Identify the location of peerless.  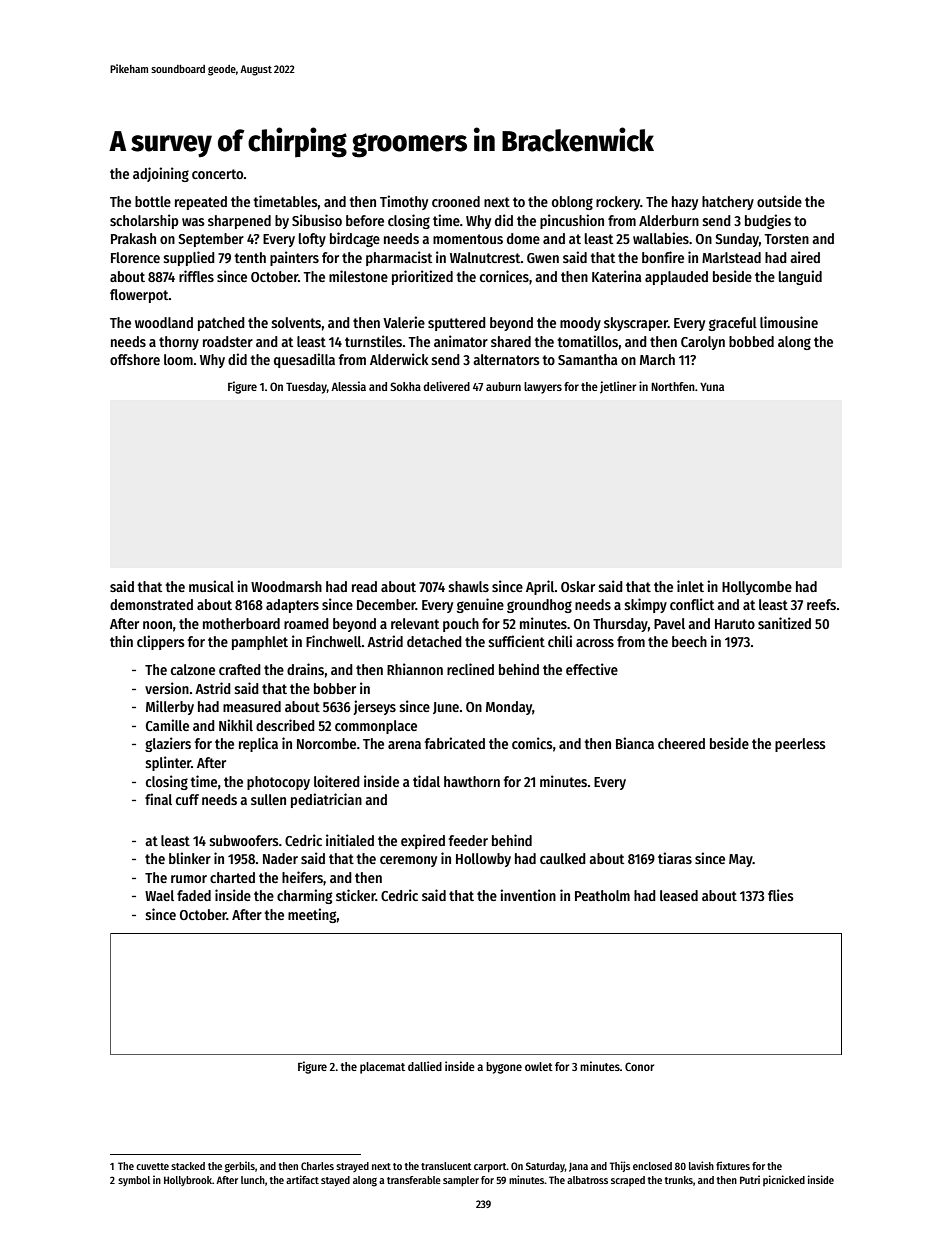
(800, 745).
